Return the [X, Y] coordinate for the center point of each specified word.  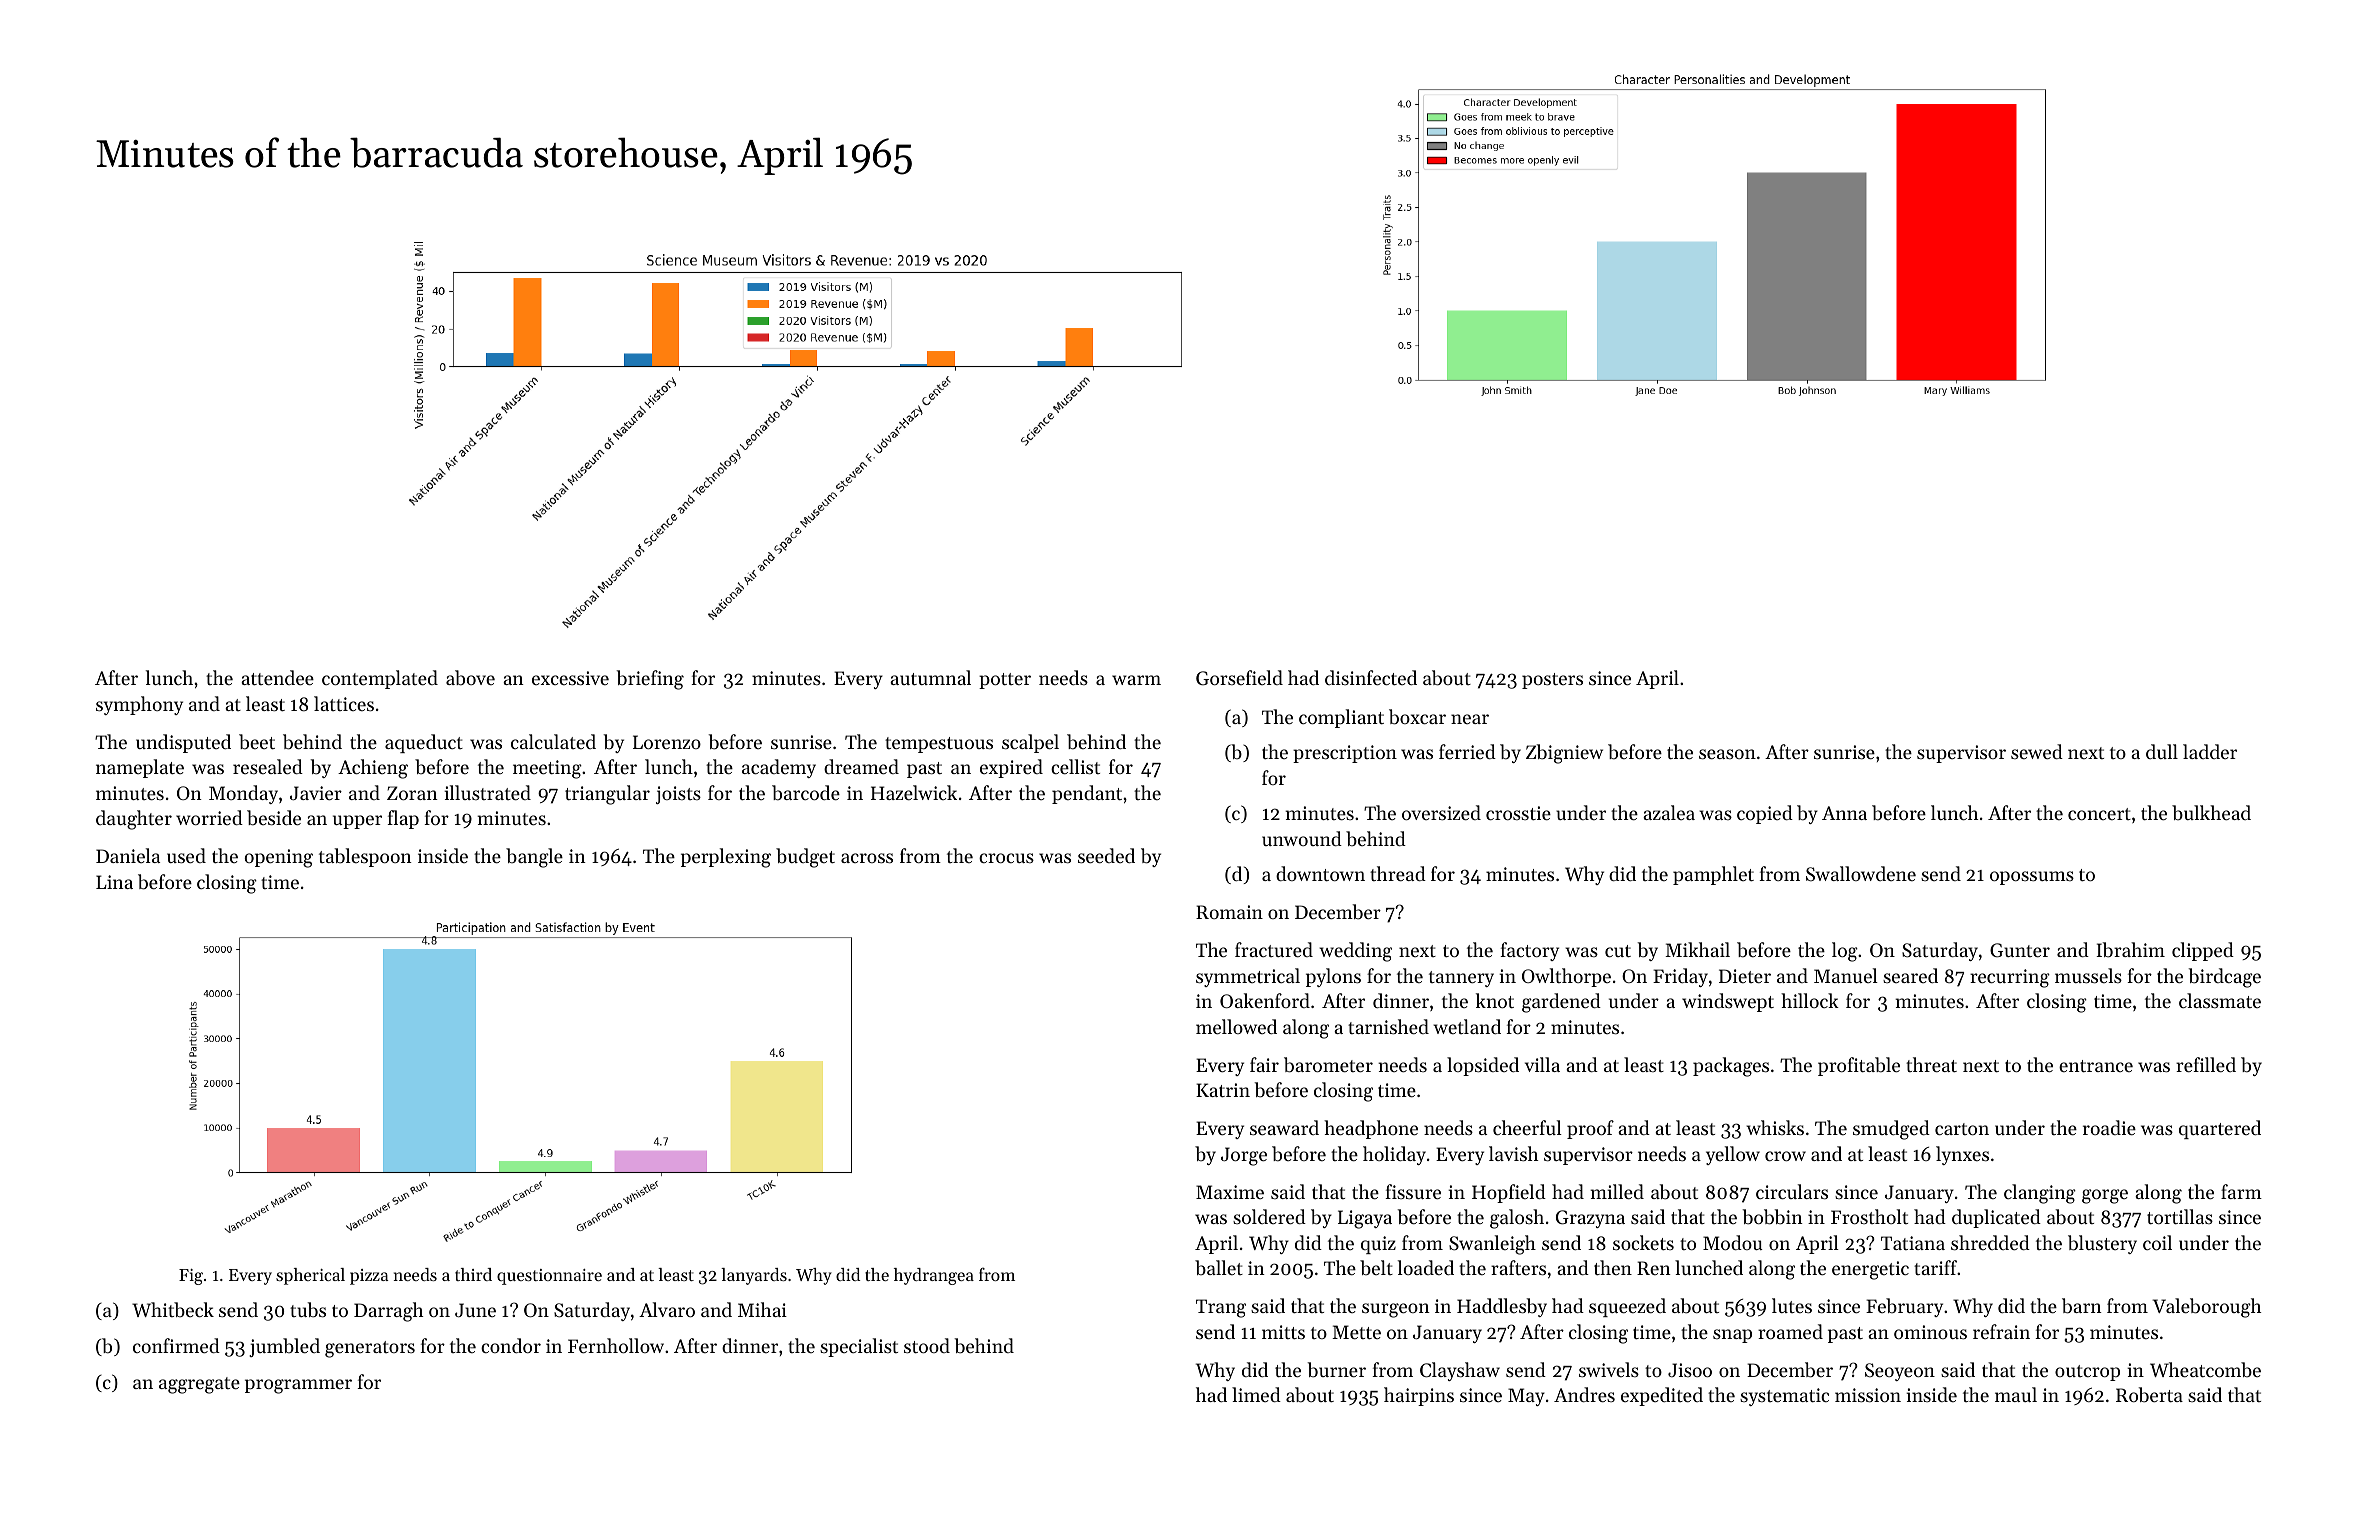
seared [1910, 975]
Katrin [1223, 1090]
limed [1256, 1394]
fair [1264, 1064]
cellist [1075, 766]
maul [2016, 1394]
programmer [298, 1386]
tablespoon [365, 857]
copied [1765, 814]
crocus [1006, 858]
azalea [1669, 812]
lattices [344, 703]
